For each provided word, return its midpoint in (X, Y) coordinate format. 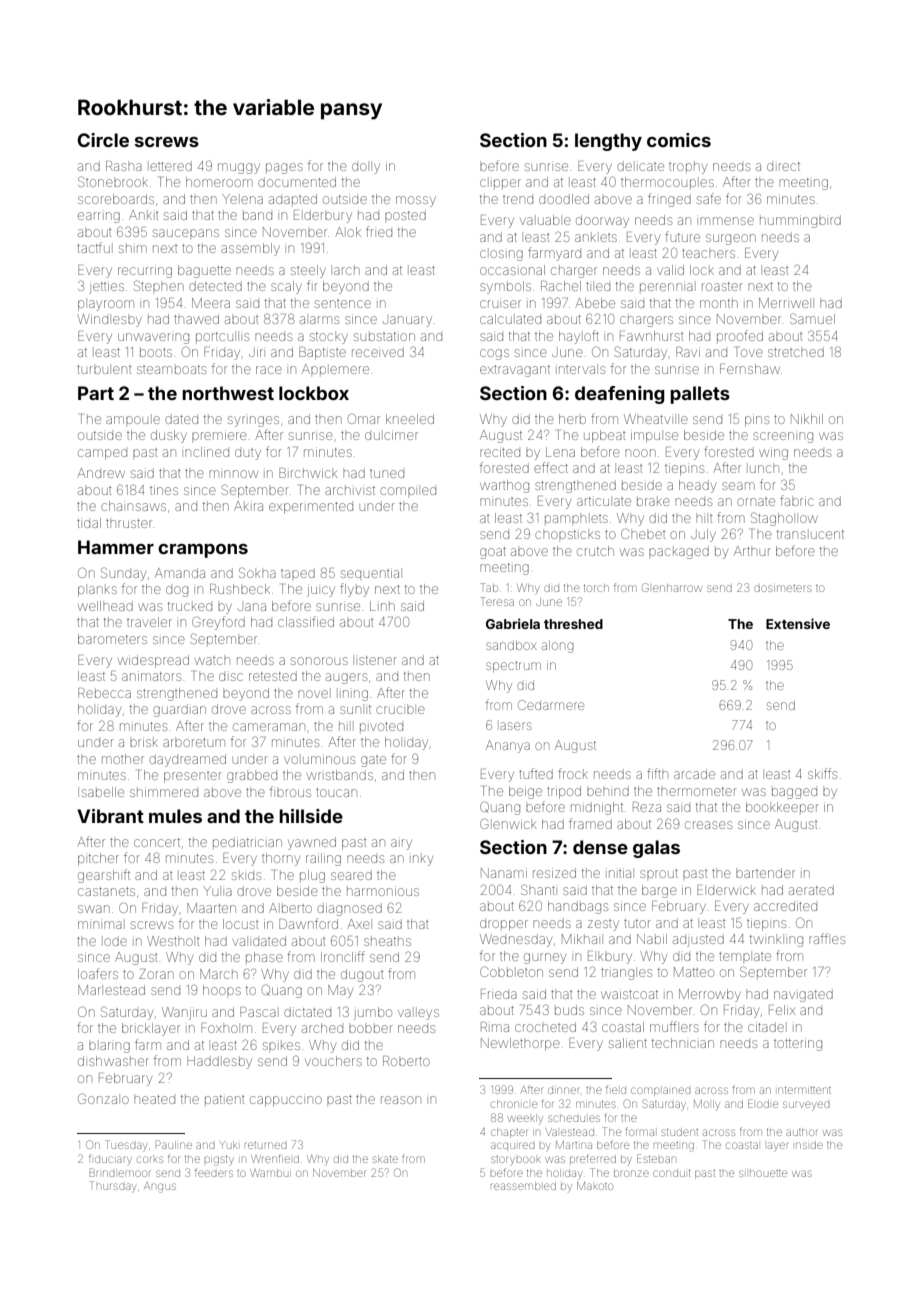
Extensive (798, 623)
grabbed (252, 777)
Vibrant (110, 816)
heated (154, 1099)
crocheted (545, 1027)
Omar (364, 418)
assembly (250, 249)
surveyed (806, 1106)
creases (708, 825)
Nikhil (807, 419)
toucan (336, 792)
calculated (510, 319)
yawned (312, 843)
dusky (169, 436)
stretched (796, 352)
